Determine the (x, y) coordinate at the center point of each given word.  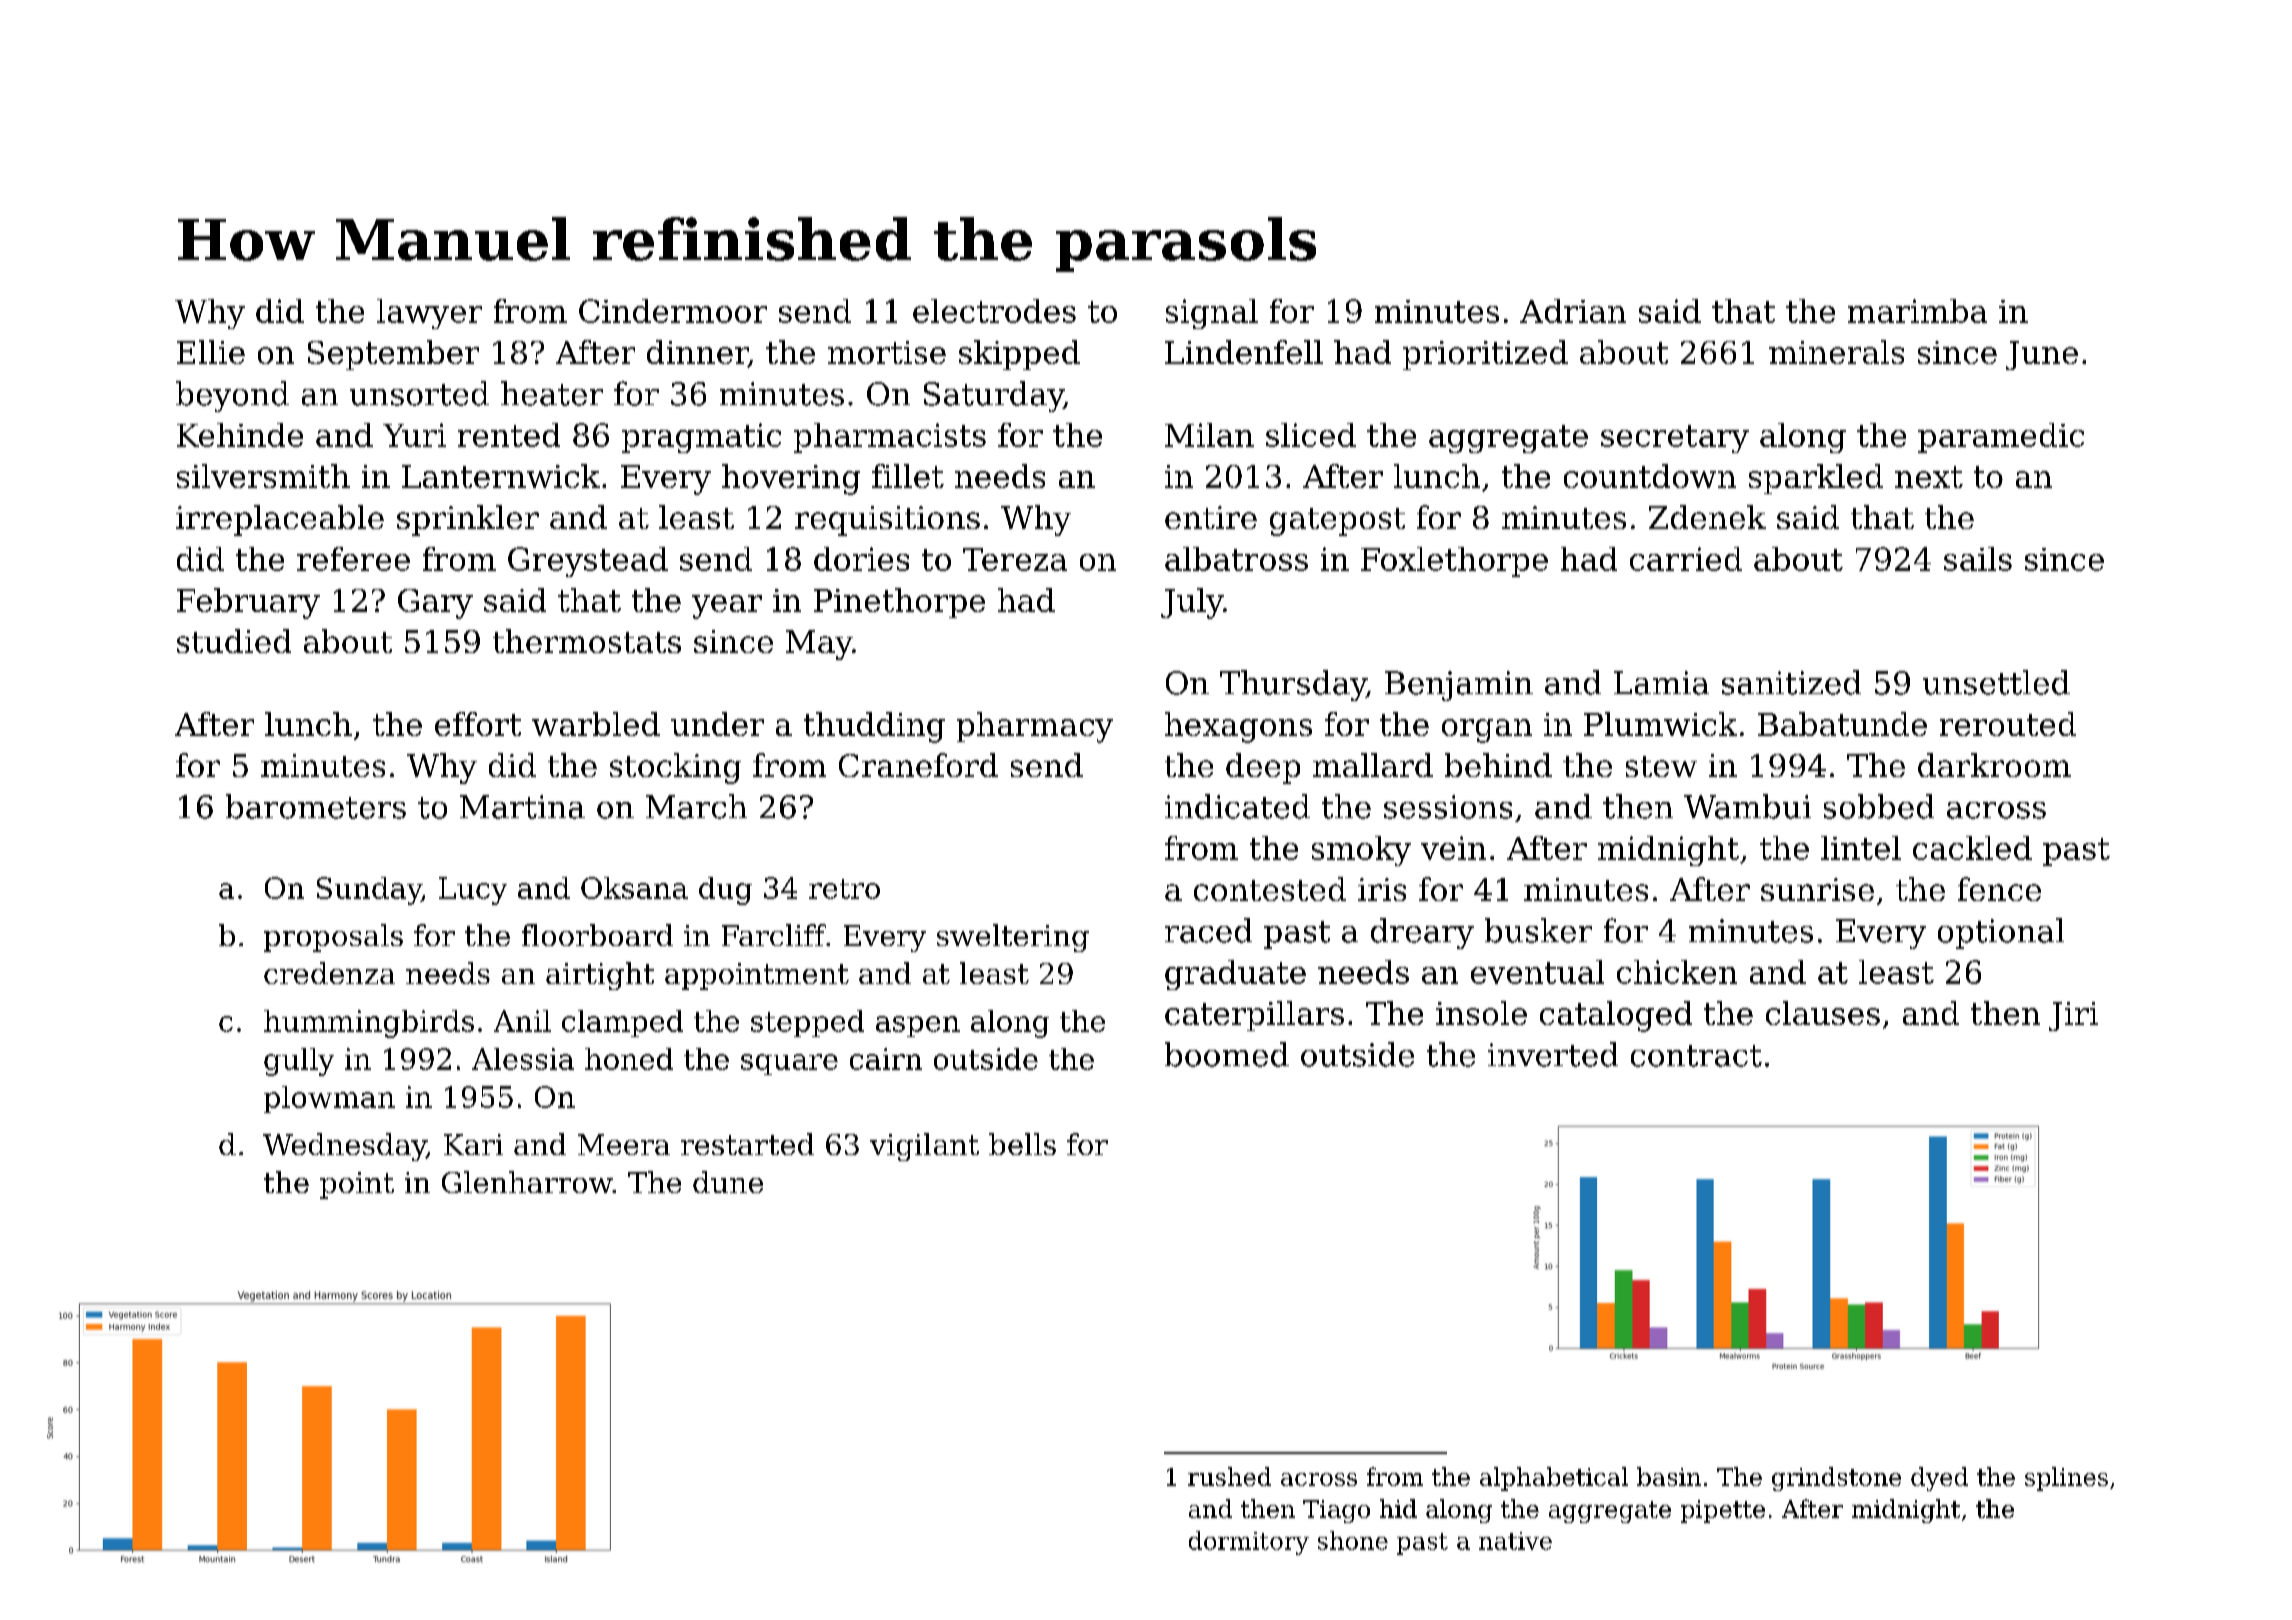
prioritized (1485, 355)
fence (1999, 889)
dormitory (1249, 1543)
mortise (887, 352)
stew (1661, 766)
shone (1353, 1540)
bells (1022, 1144)
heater (552, 393)
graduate (1235, 975)
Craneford (918, 765)
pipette (1723, 1511)
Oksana (634, 888)
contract (1696, 1056)
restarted (747, 1144)
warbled (596, 724)
